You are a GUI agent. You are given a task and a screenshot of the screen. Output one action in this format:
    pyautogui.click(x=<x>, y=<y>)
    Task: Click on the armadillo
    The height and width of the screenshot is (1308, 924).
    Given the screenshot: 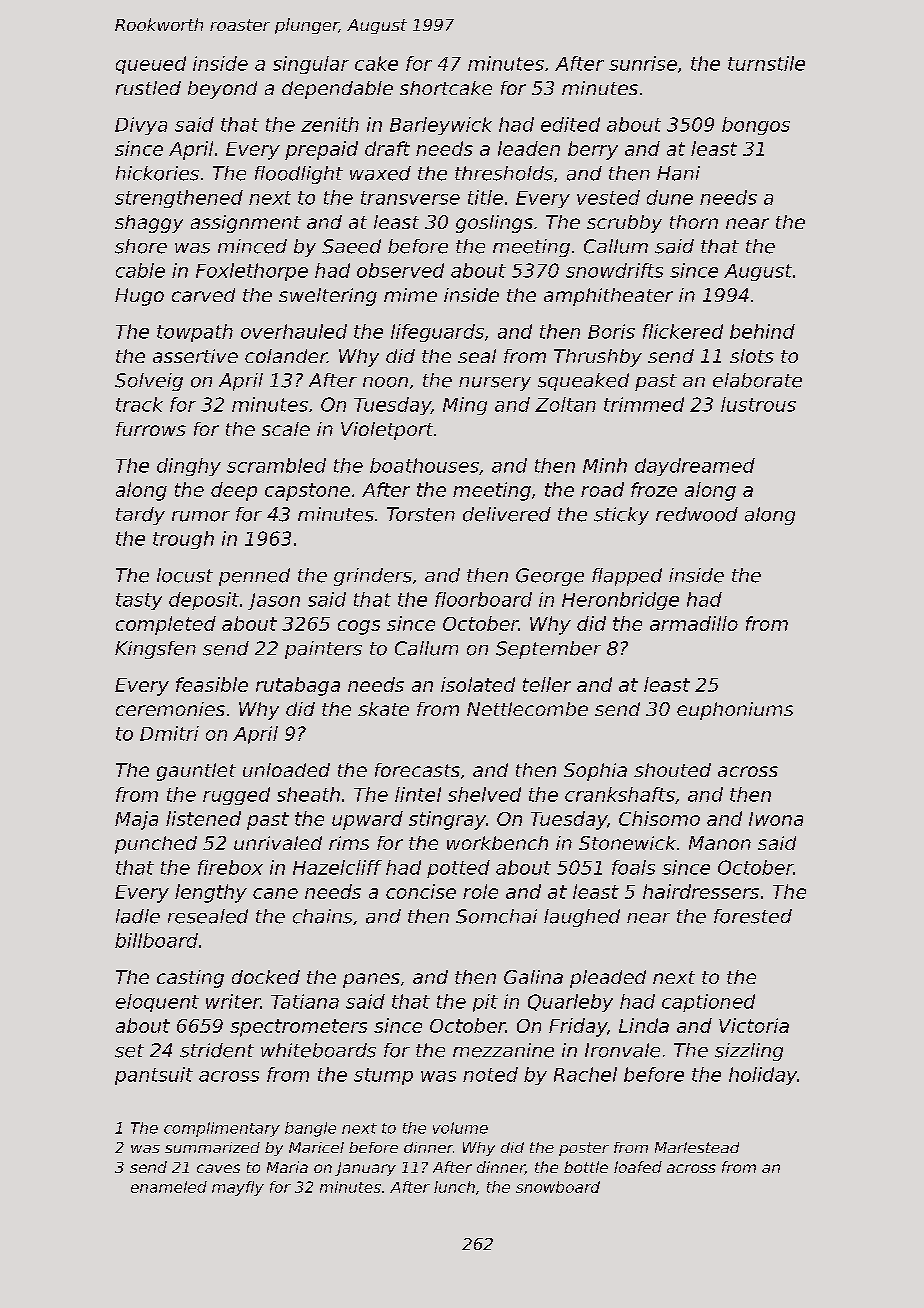 What is the action you would take?
    pyautogui.click(x=694, y=623)
